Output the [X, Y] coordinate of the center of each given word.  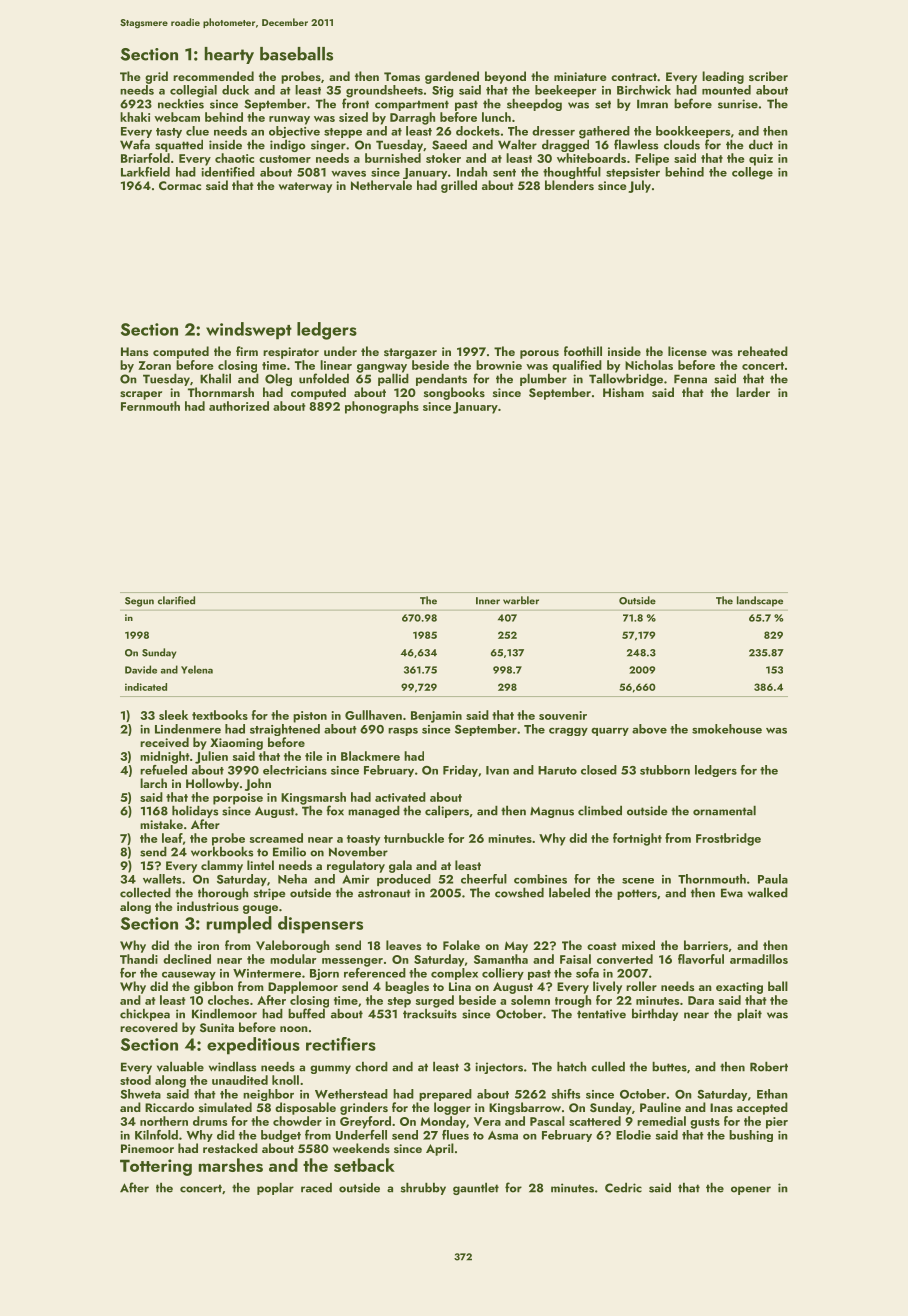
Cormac [180, 185]
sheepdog [534, 104]
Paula [773, 879]
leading [723, 77]
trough [573, 1001]
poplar [275, 1188]
